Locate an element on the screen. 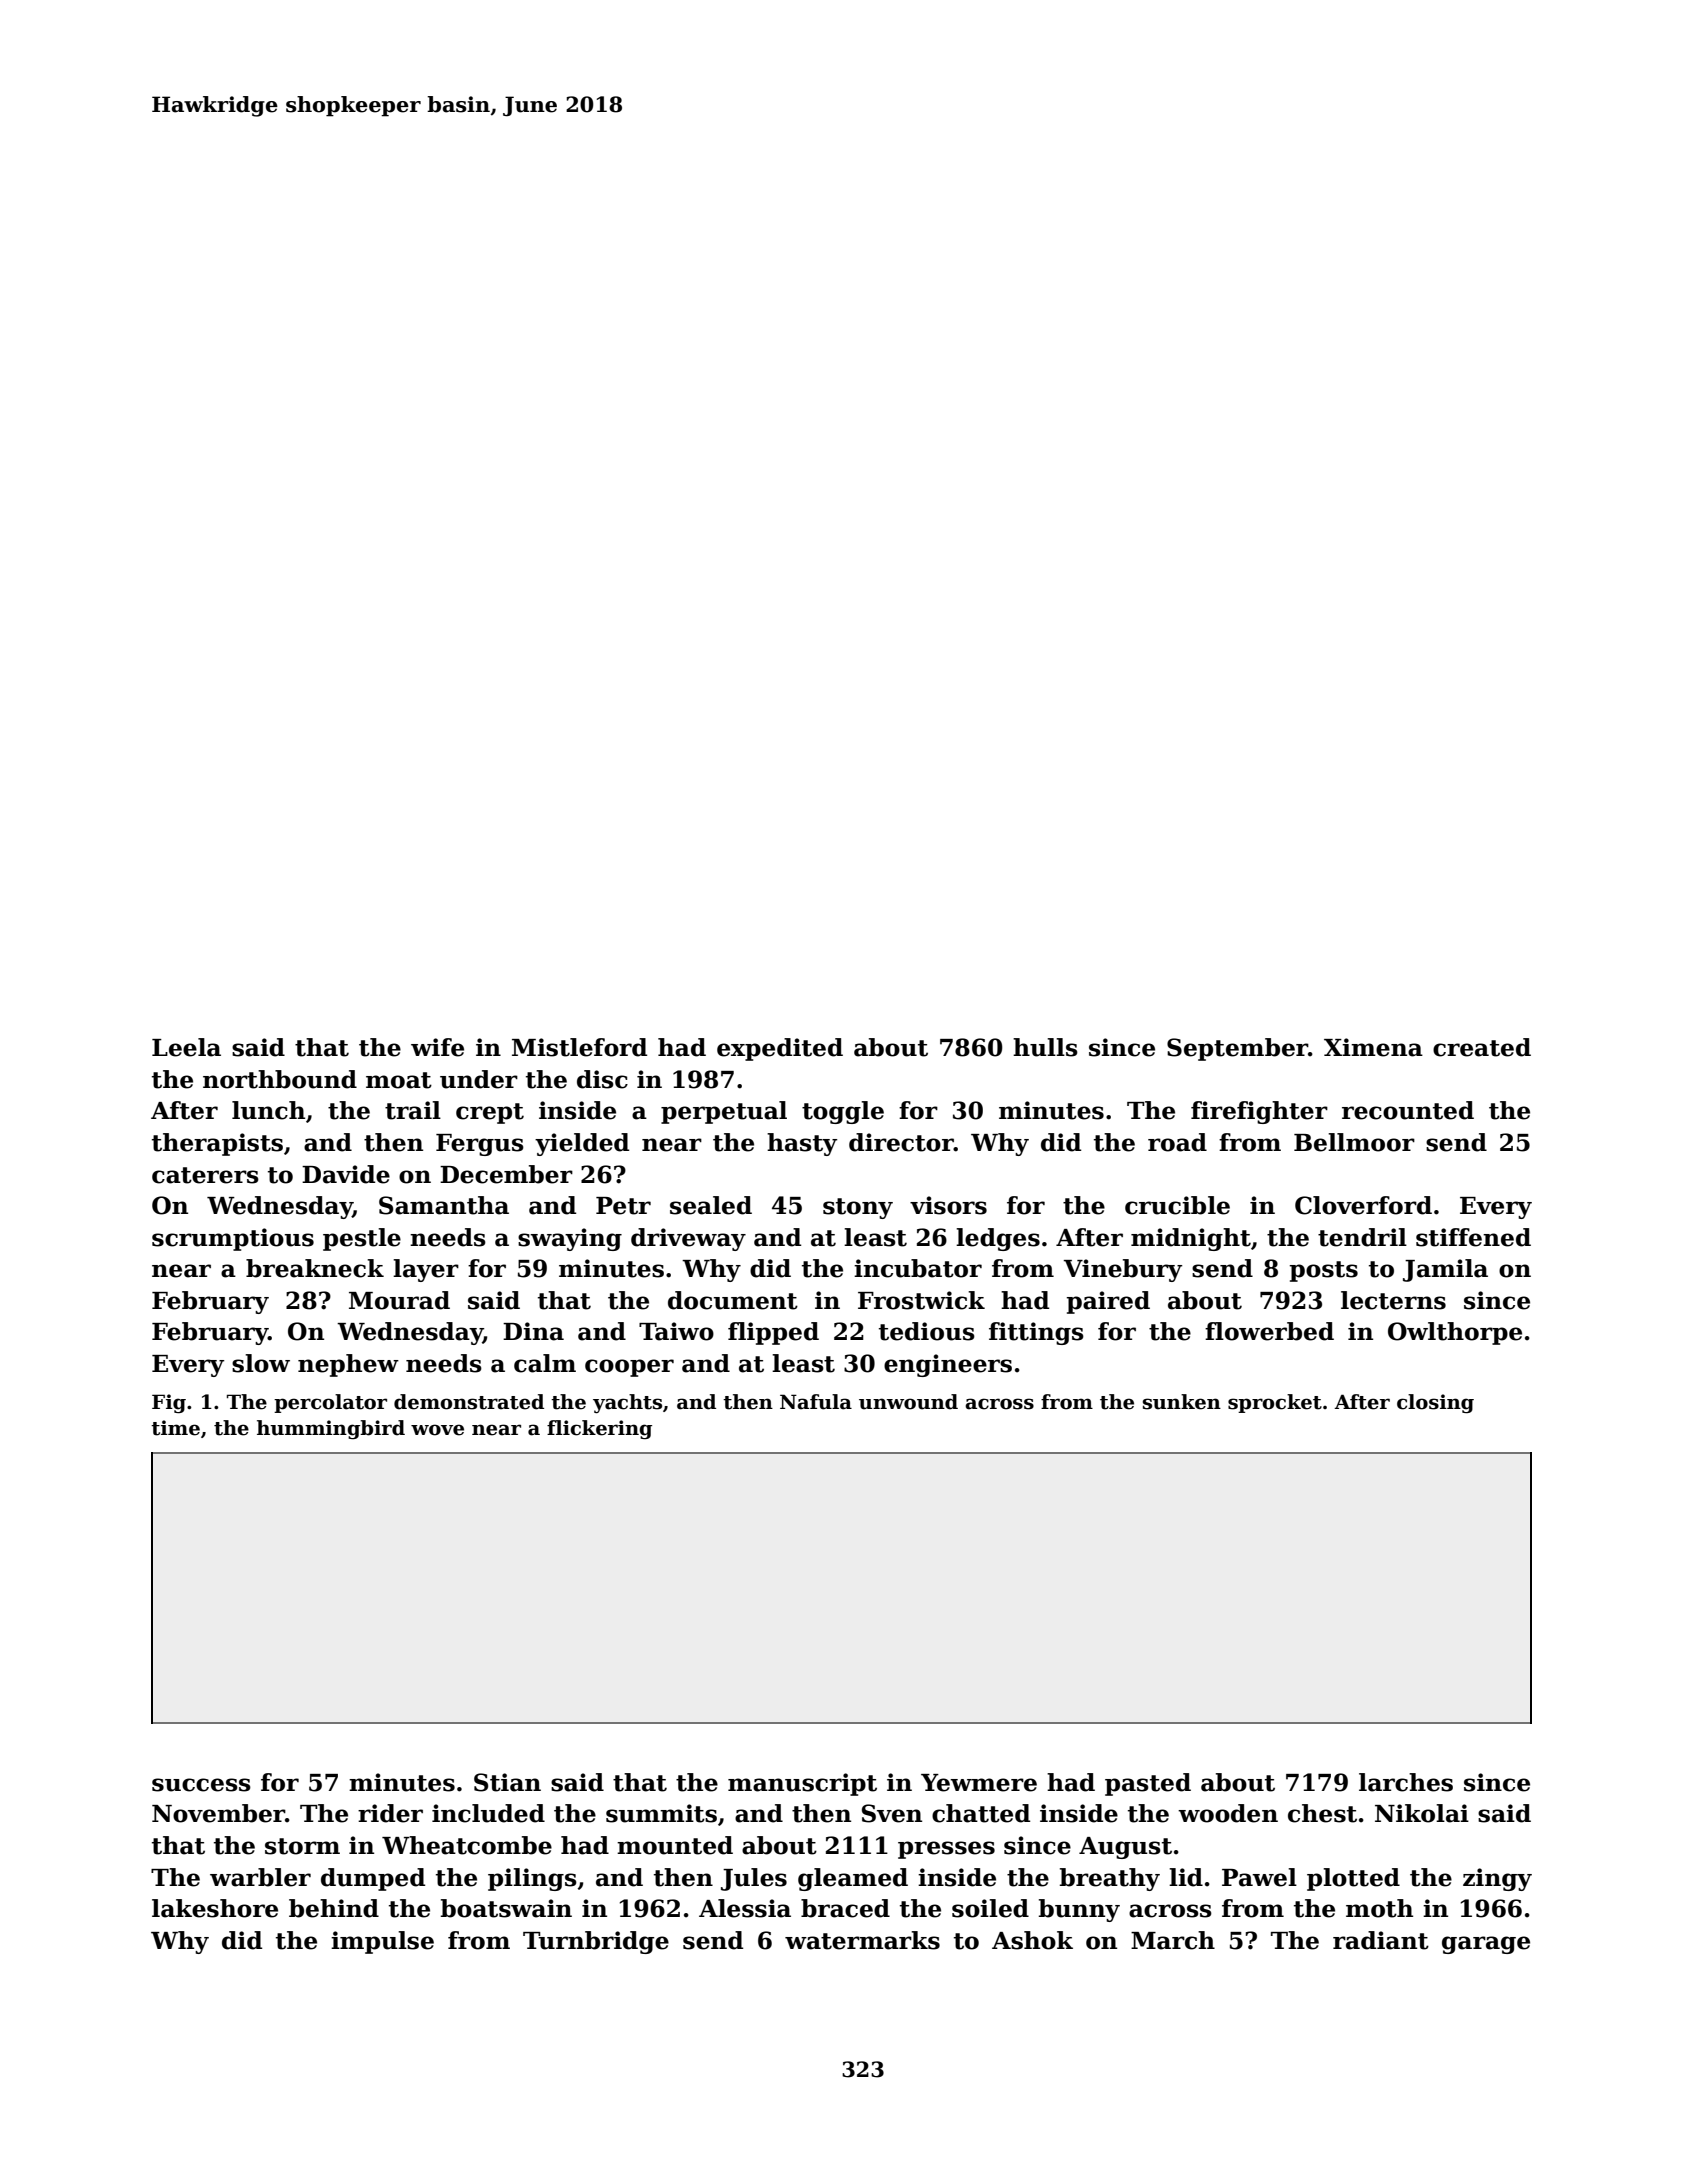  expedited is located at coordinates (780, 1049).
